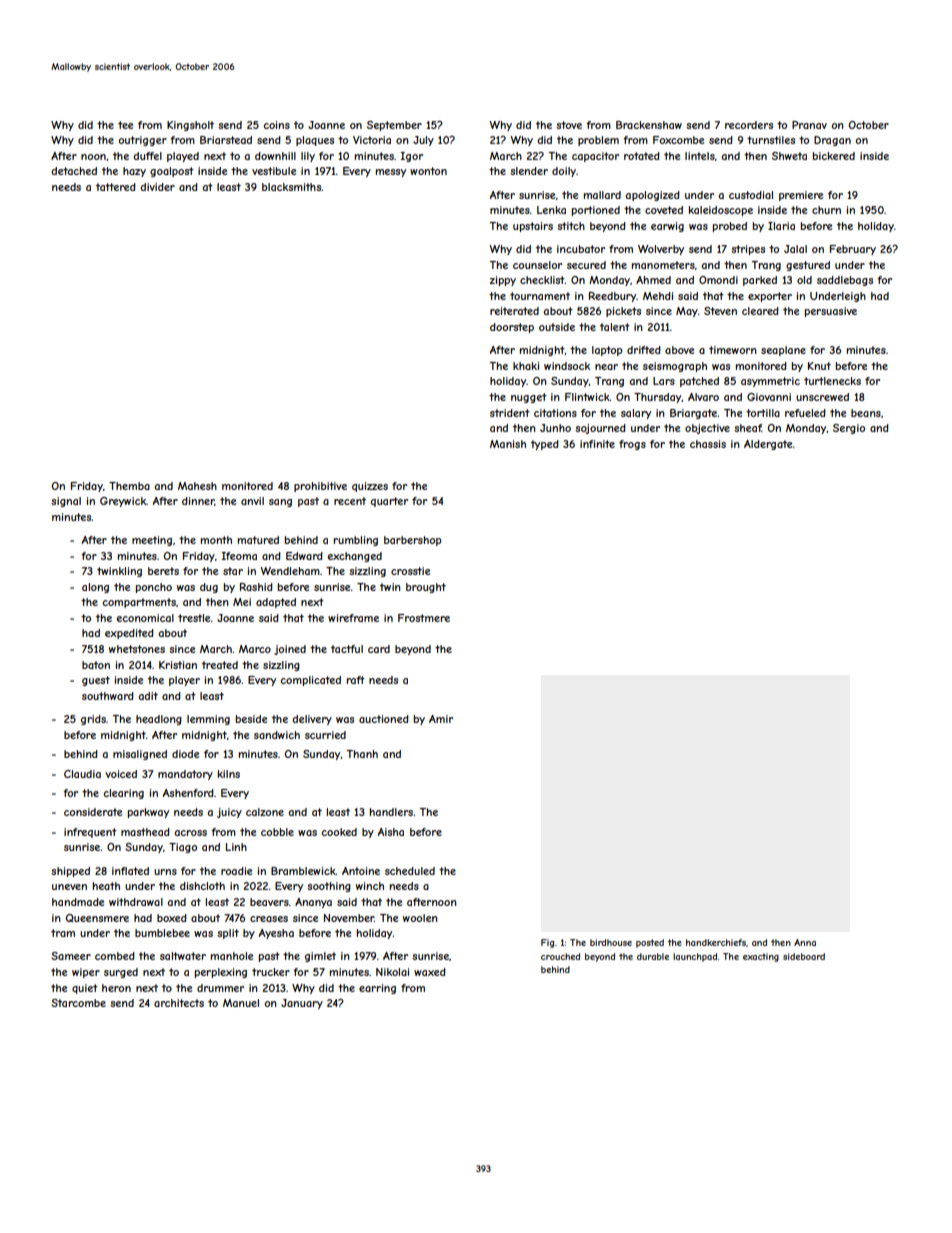 The width and height of the screenshot is (952, 1233). I want to click on along, so click(95, 588).
